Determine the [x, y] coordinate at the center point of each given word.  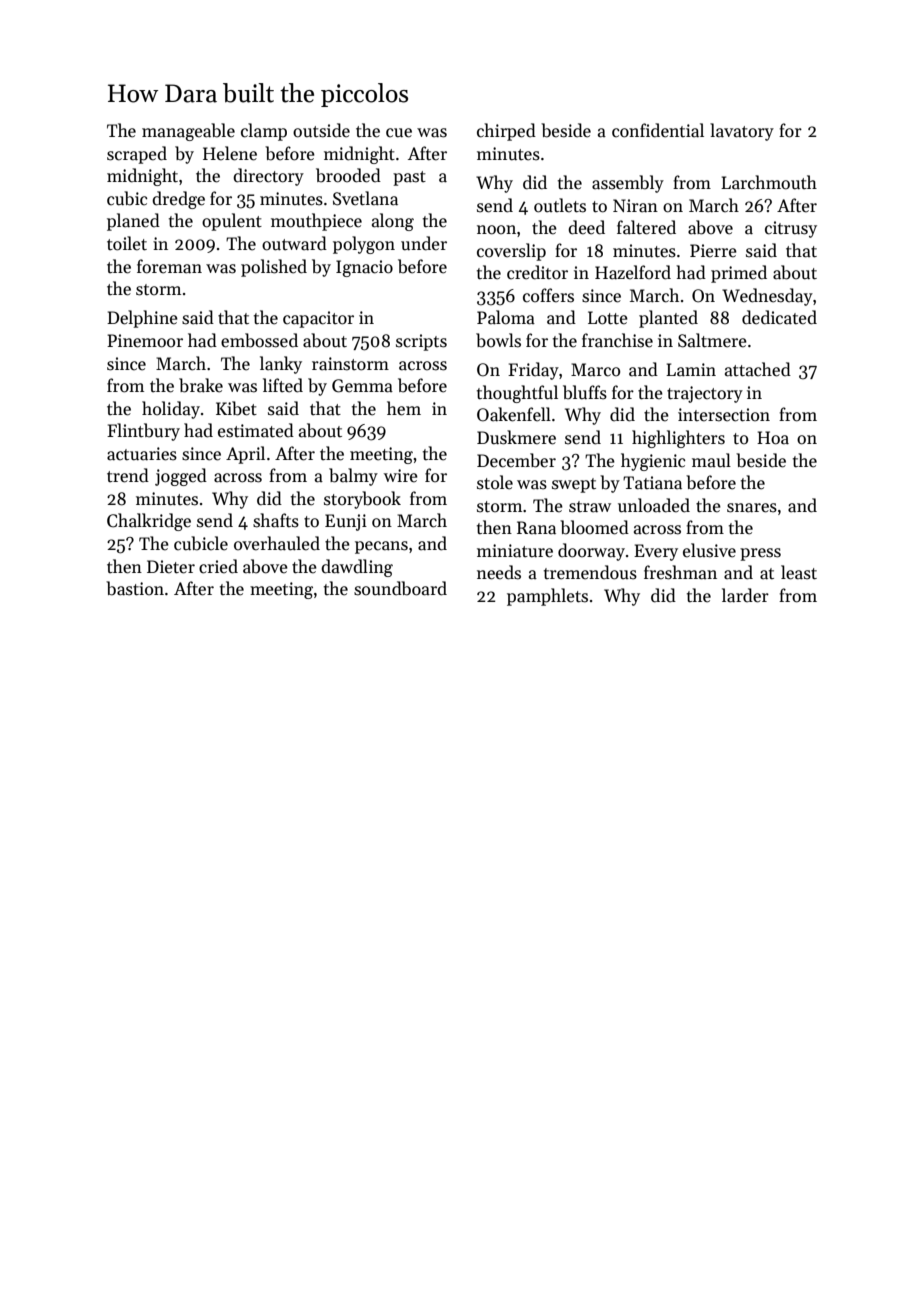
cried [218, 566]
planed [133, 222]
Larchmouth [769, 182]
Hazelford [633, 272]
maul [711, 460]
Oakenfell [514, 414]
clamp [264, 132]
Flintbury [143, 432]
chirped [506, 132]
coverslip [511, 252]
